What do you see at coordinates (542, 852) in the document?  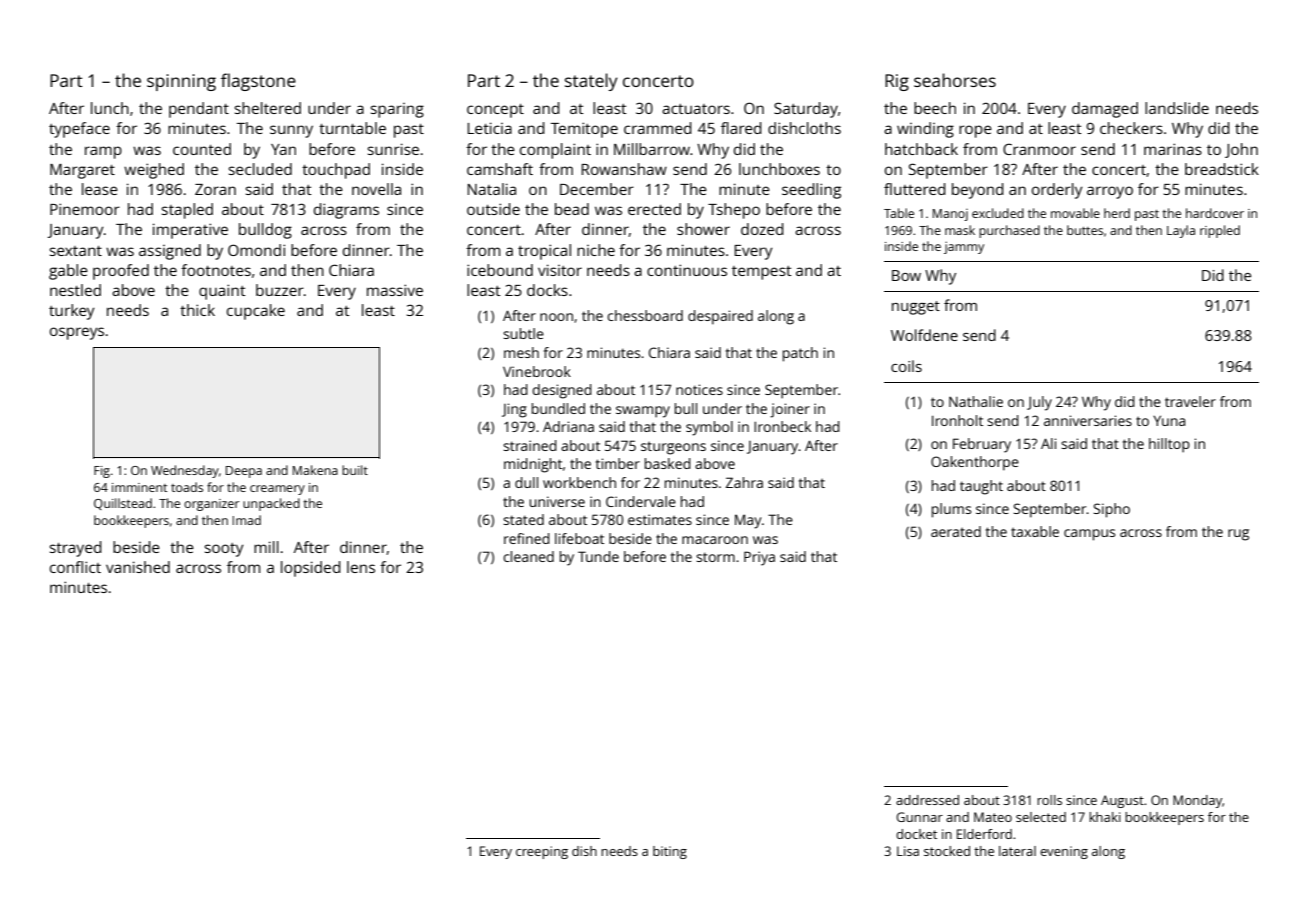 I see `creeping` at bounding box center [542, 852].
